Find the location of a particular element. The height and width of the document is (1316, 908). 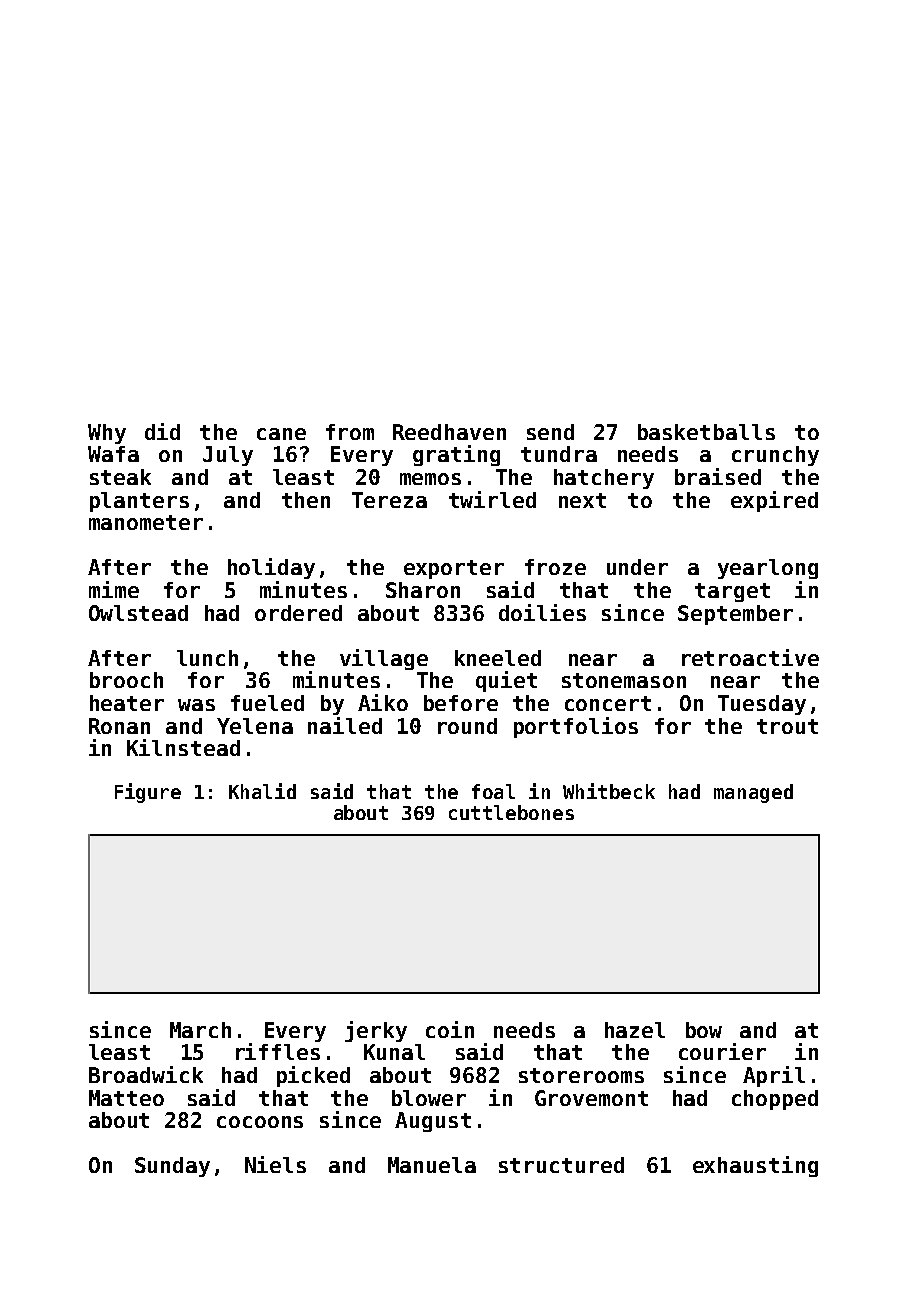

round is located at coordinates (467, 726).
